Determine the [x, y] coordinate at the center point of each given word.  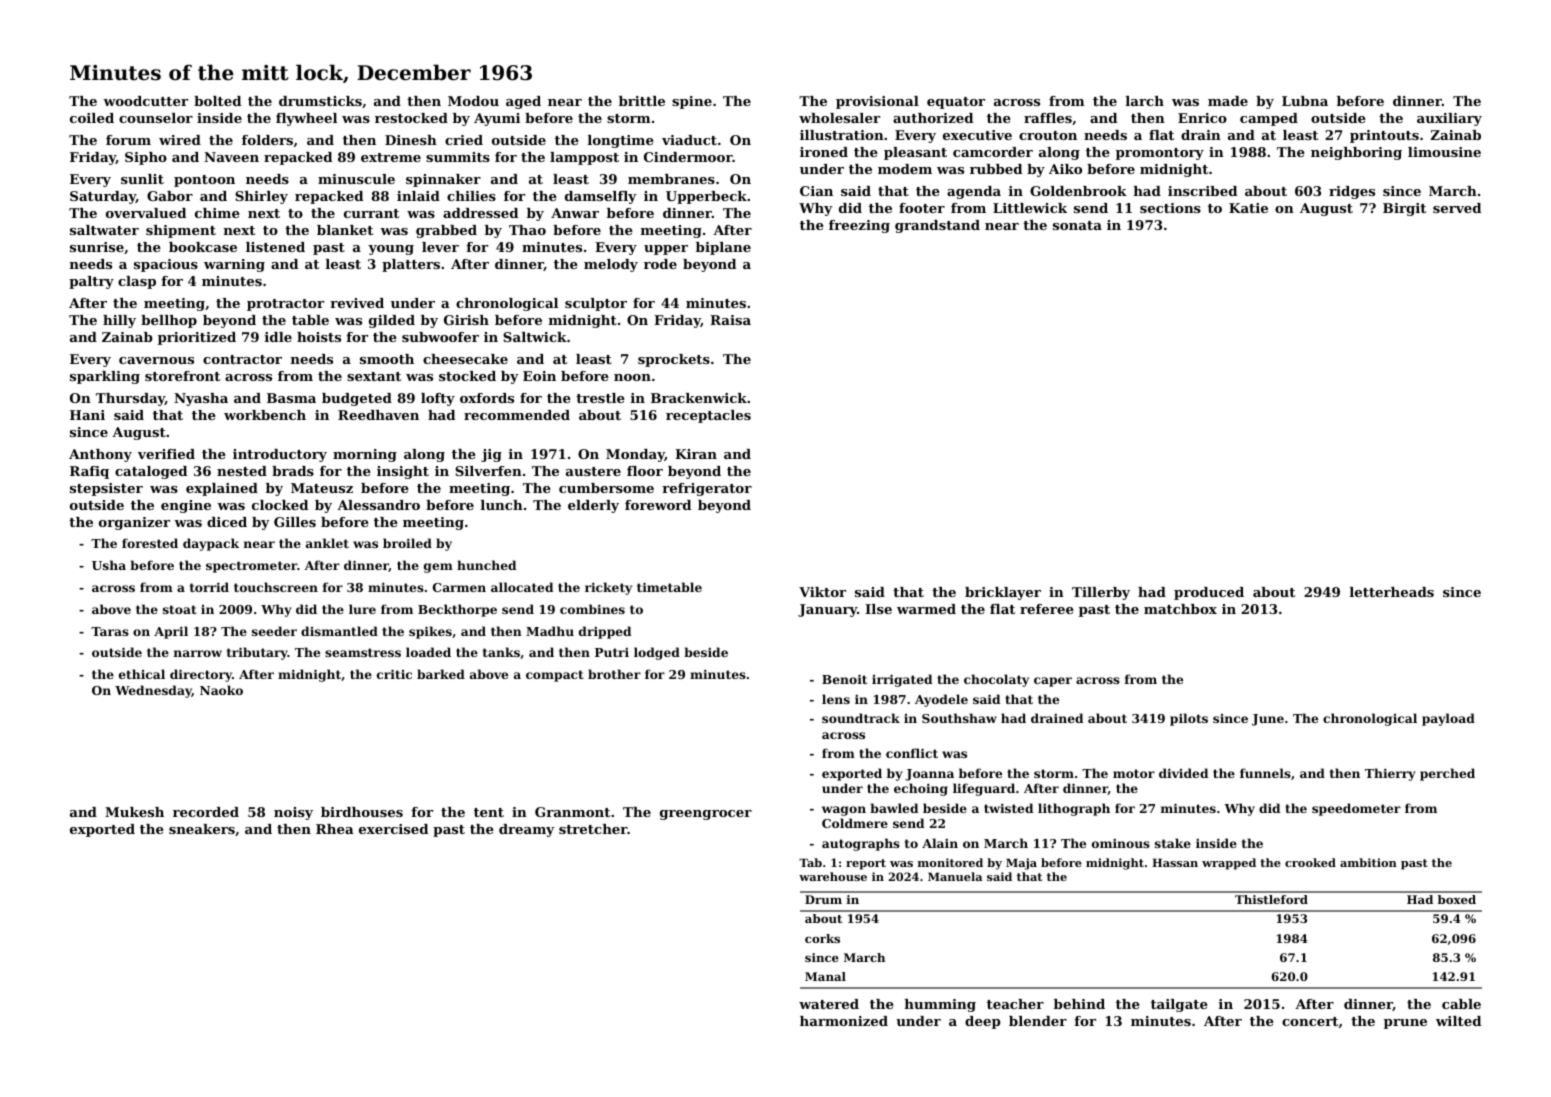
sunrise [97, 247]
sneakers [202, 829]
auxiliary [1449, 119]
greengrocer [706, 815]
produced [1209, 593]
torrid [209, 587]
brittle [642, 101]
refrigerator [707, 489]
